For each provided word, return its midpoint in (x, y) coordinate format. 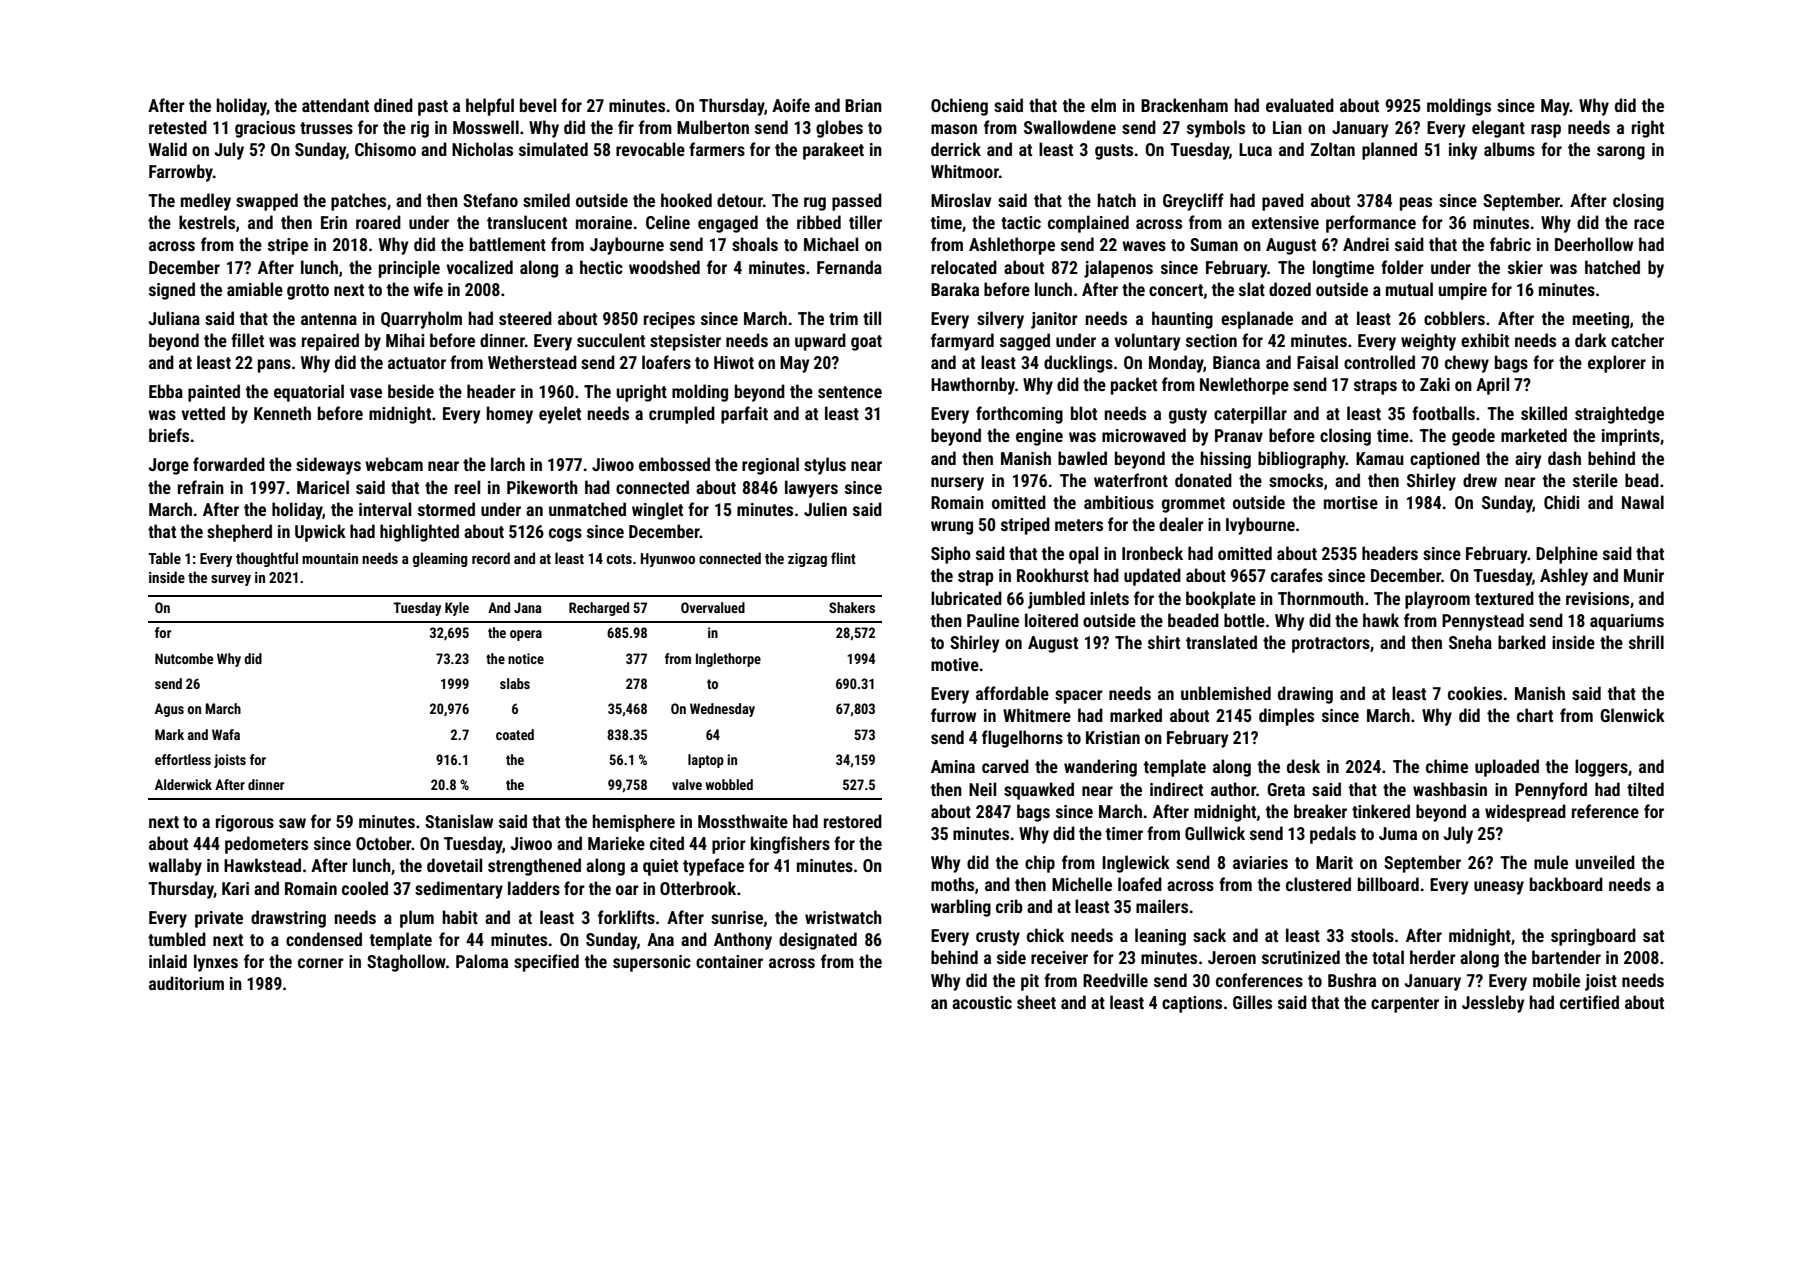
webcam (394, 464)
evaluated (1300, 105)
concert (1176, 290)
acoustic (982, 1002)
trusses (326, 128)
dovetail (454, 865)
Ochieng (959, 107)
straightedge (1619, 415)
